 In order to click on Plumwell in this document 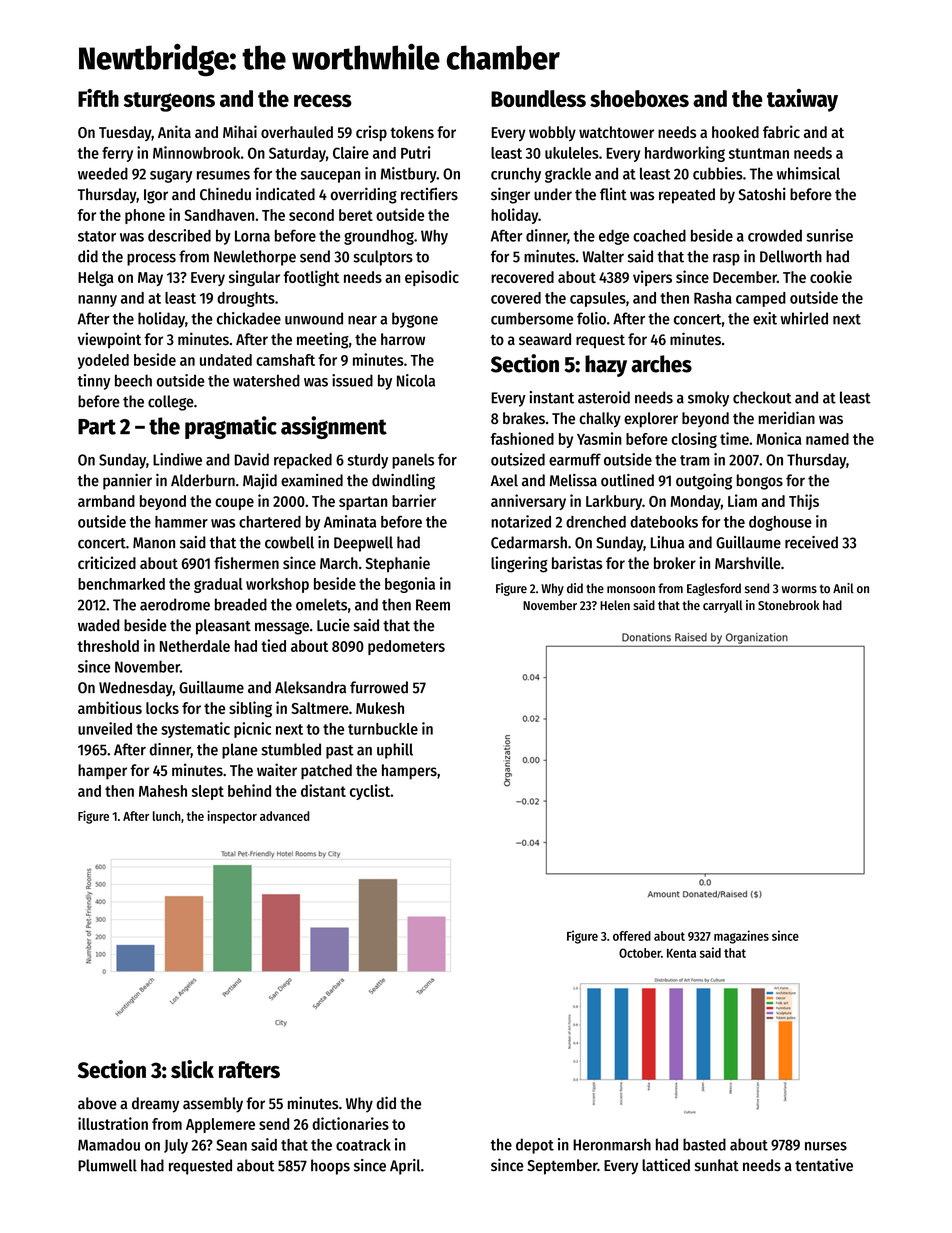, I will do `click(107, 1165)`.
